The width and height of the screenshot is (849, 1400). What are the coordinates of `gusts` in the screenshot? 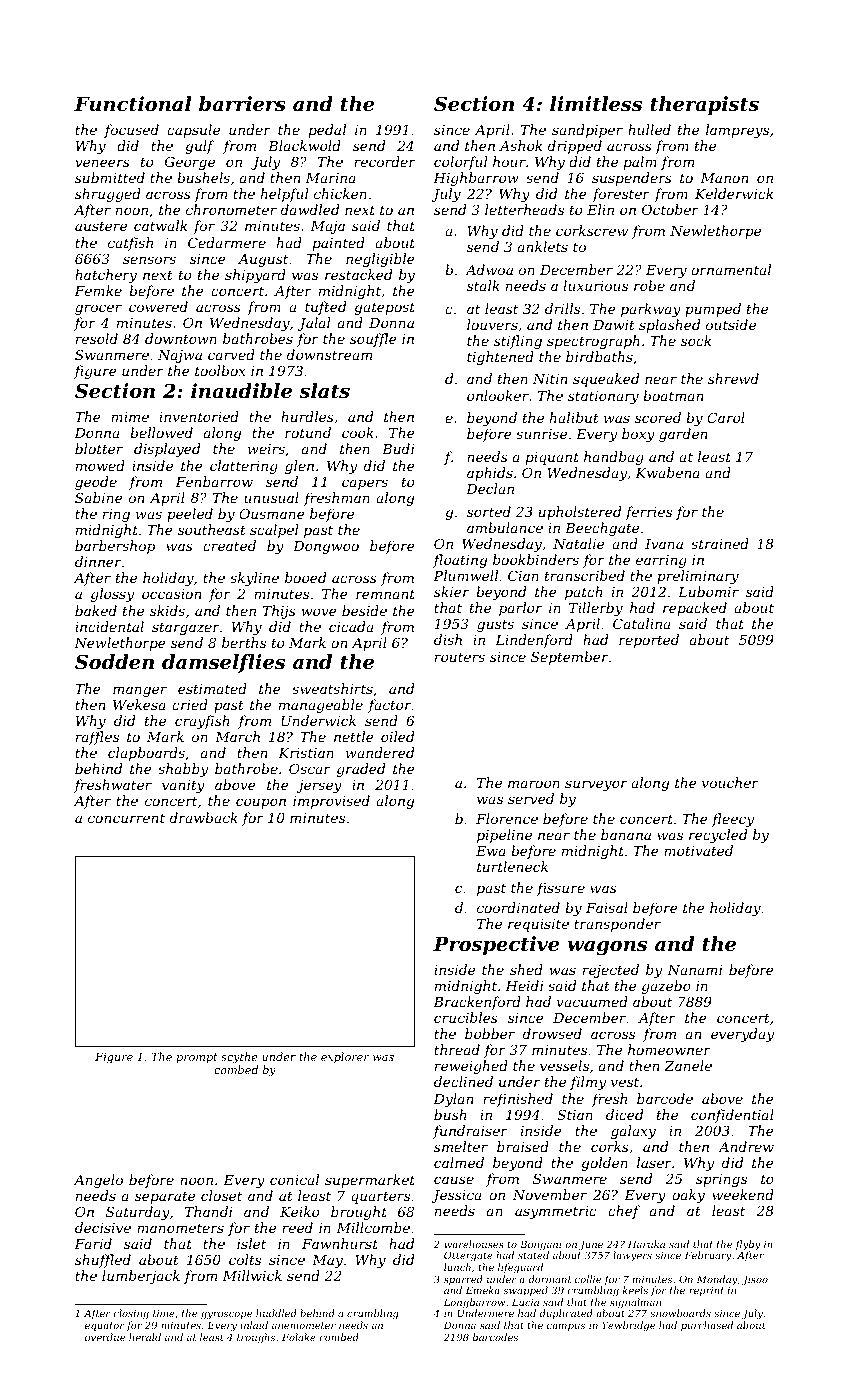 It's located at (495, 625).
